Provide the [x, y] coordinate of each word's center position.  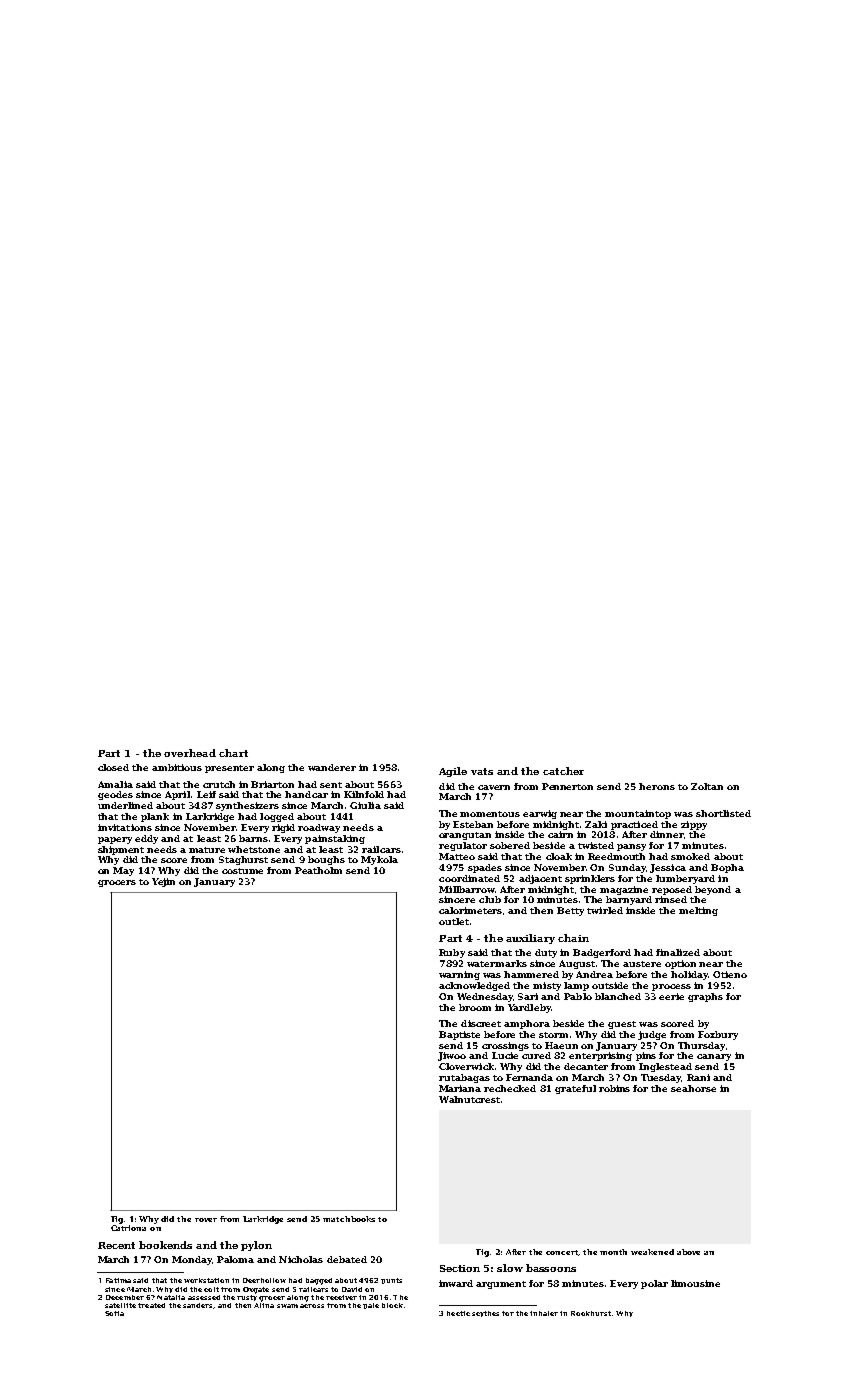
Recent [116, 1245]
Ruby [452, 953]
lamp [576, 986]
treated [151, 1305]
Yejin [163, 882]
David [352, 1289]
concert [562, 1253]
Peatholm [318, 870]
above [688, 1252]
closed [113, 767]
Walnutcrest [469, 1099]
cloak [559, 856]
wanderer [332, 767]
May [123, 871]
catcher [563, 771]
